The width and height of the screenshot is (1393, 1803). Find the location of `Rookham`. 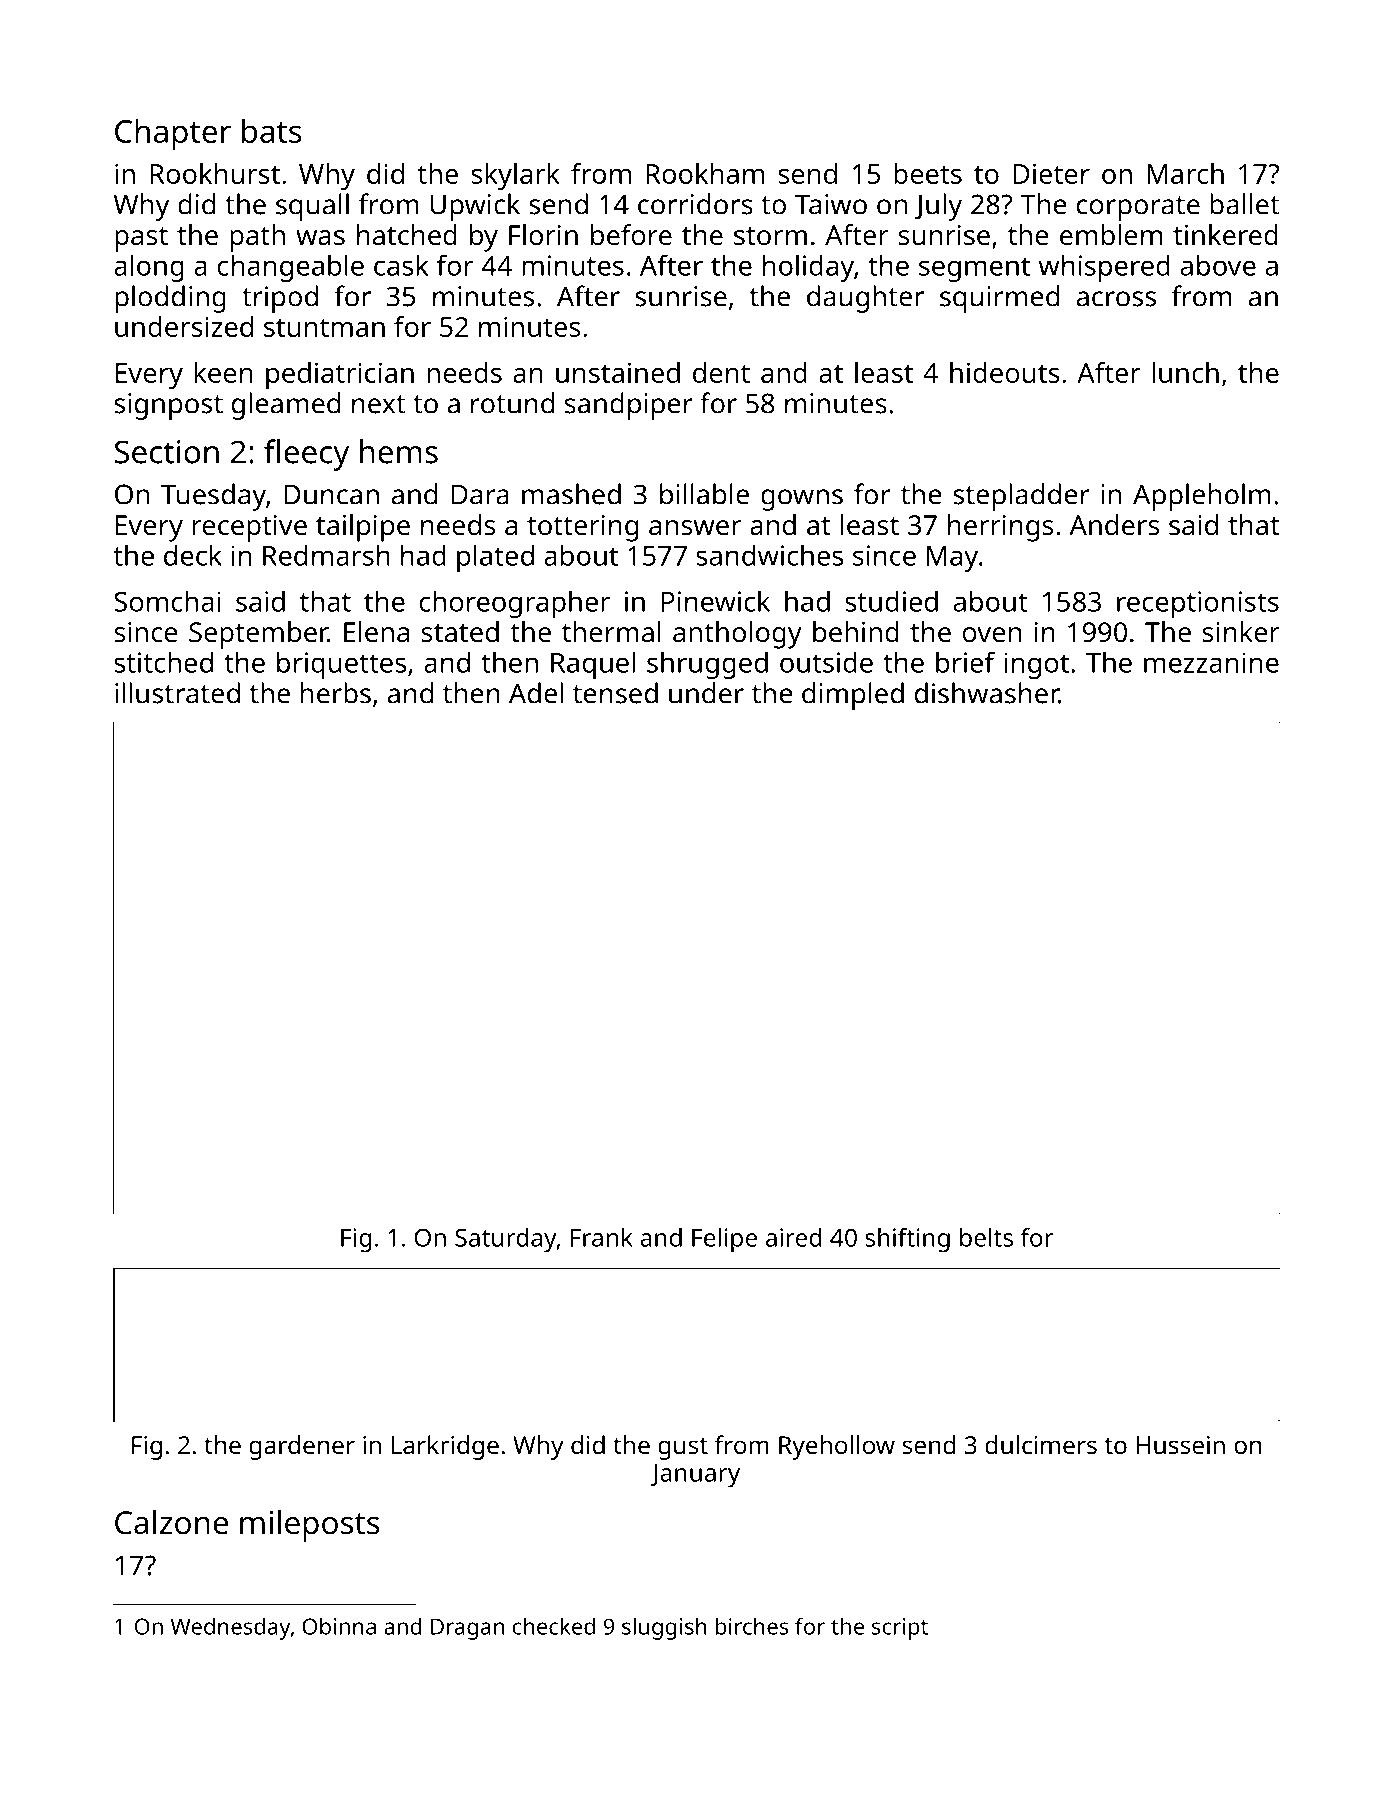

Rookham is located at coordinates (705, 173).
